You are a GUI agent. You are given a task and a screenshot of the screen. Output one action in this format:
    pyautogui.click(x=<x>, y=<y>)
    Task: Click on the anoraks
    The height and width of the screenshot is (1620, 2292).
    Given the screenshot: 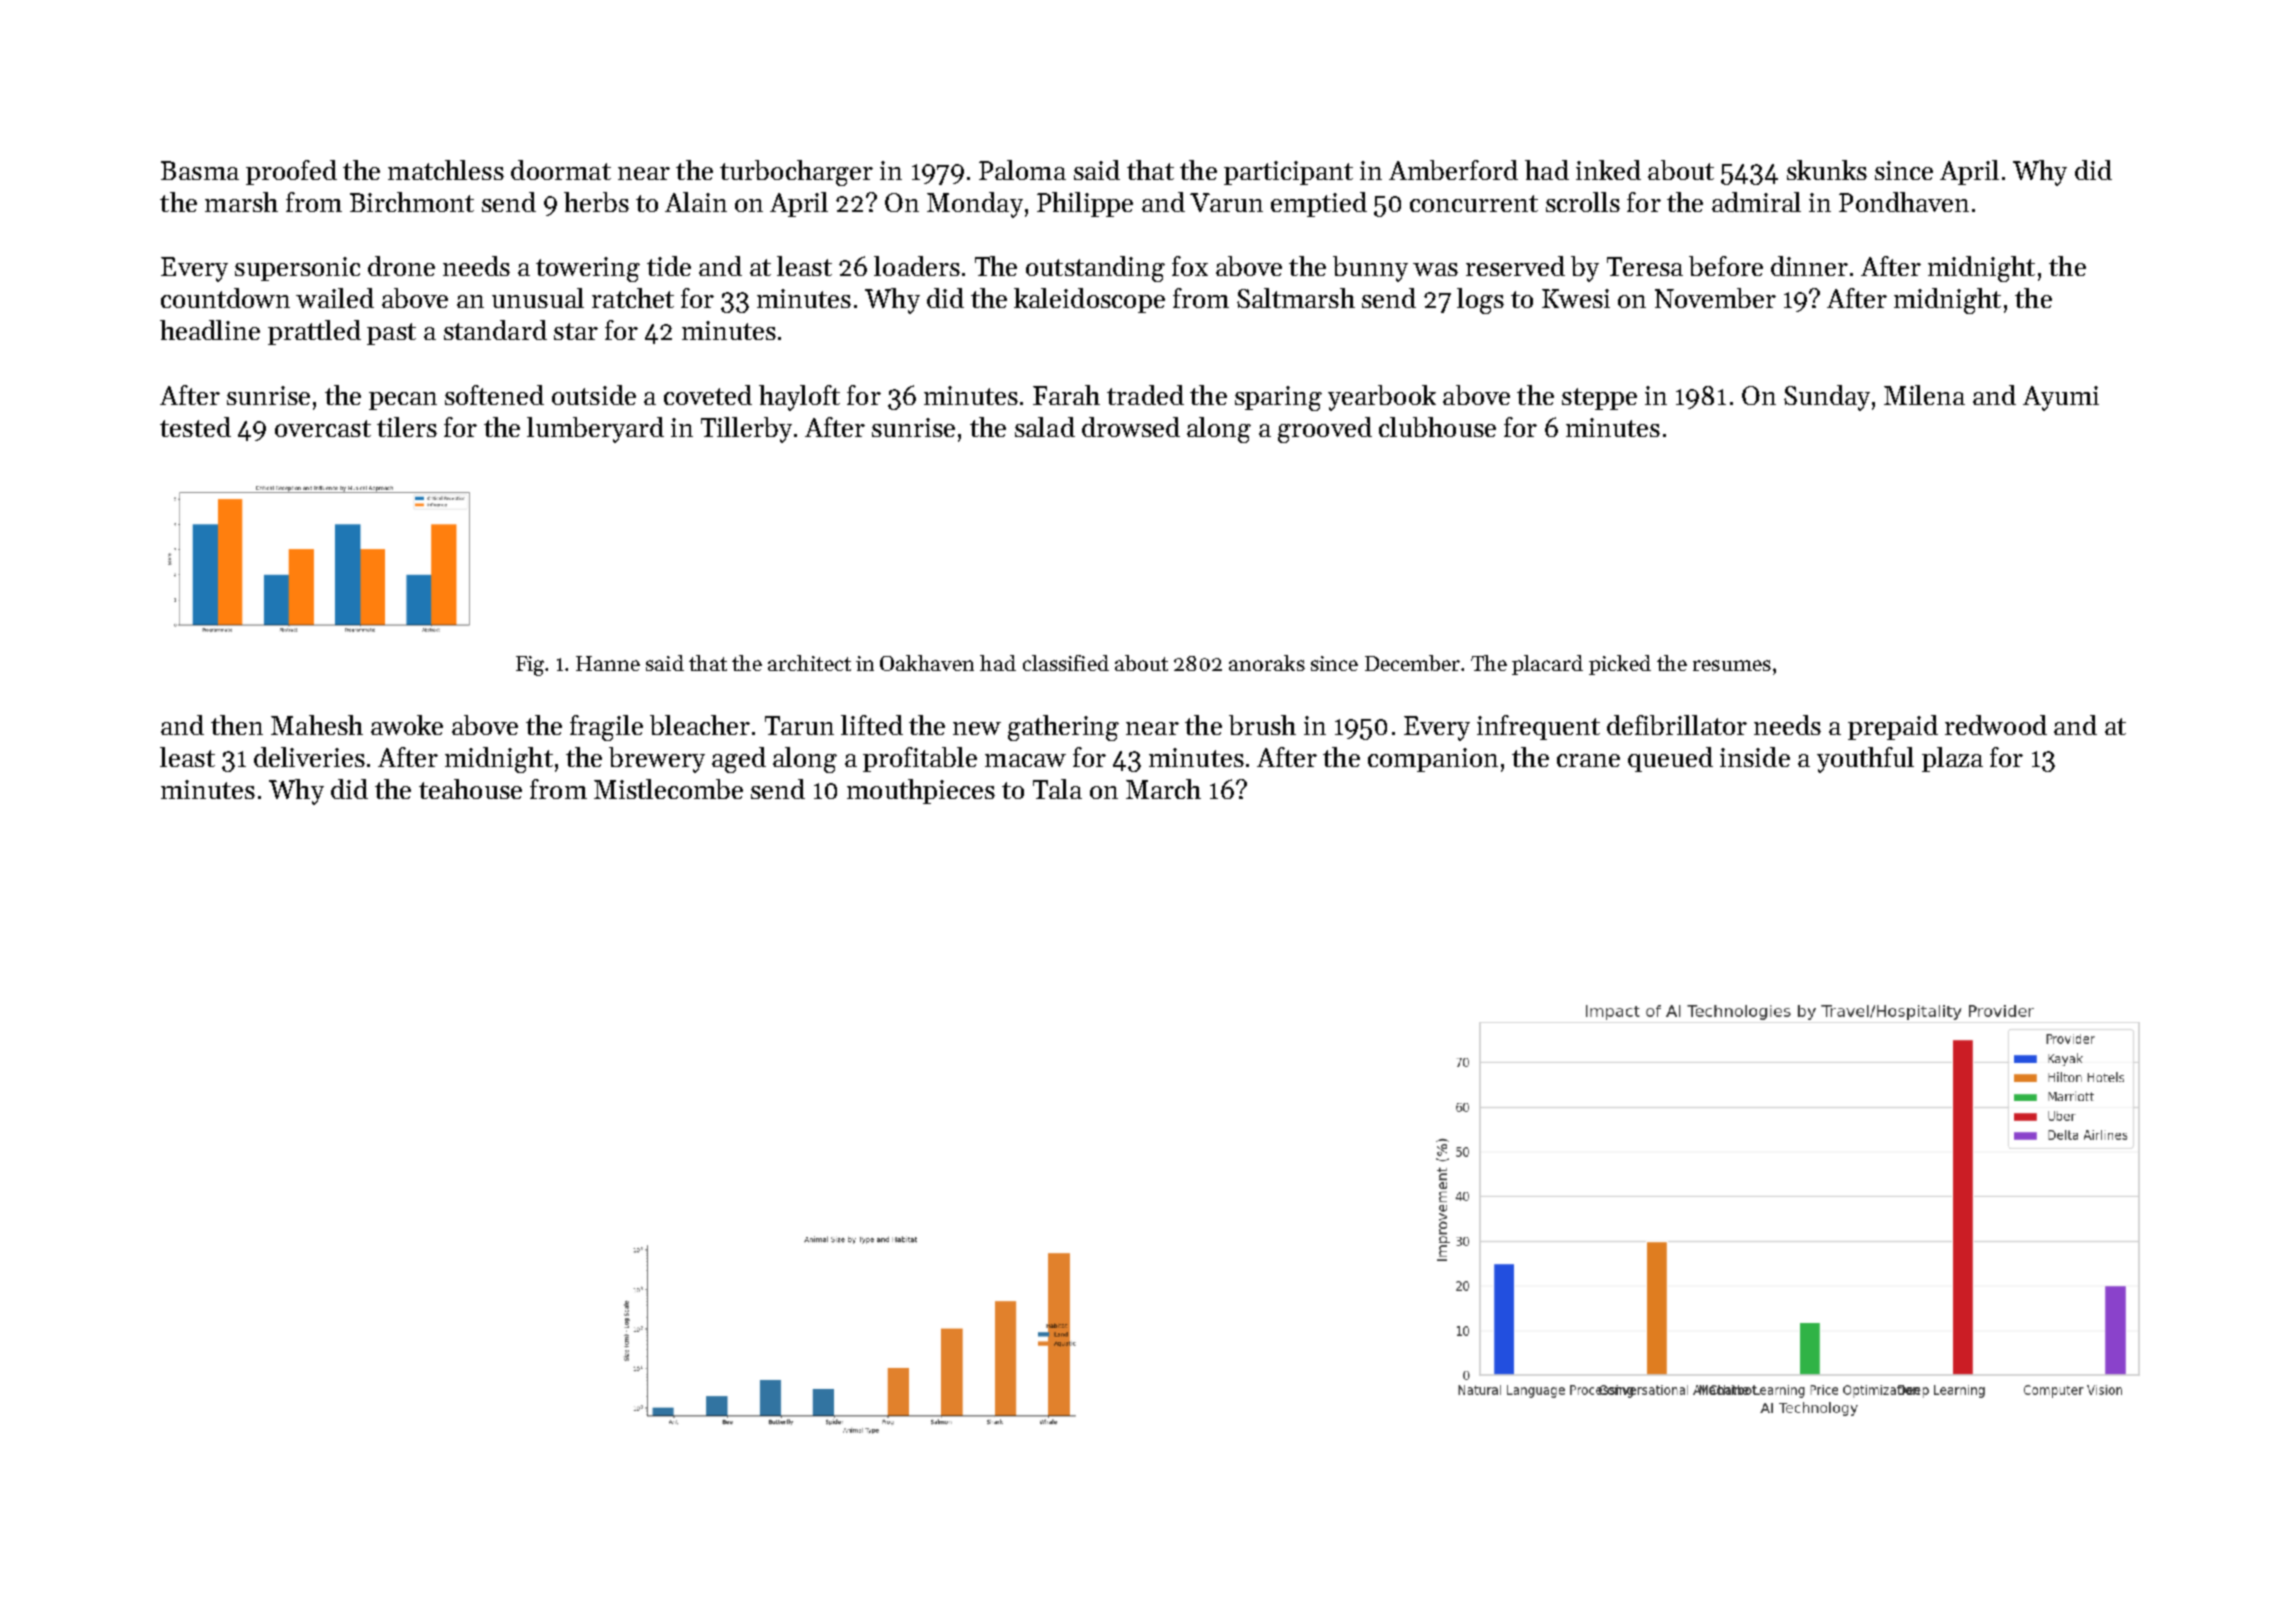 What is the action you would take?
    pyautogui.click(x=1267, y=663)
